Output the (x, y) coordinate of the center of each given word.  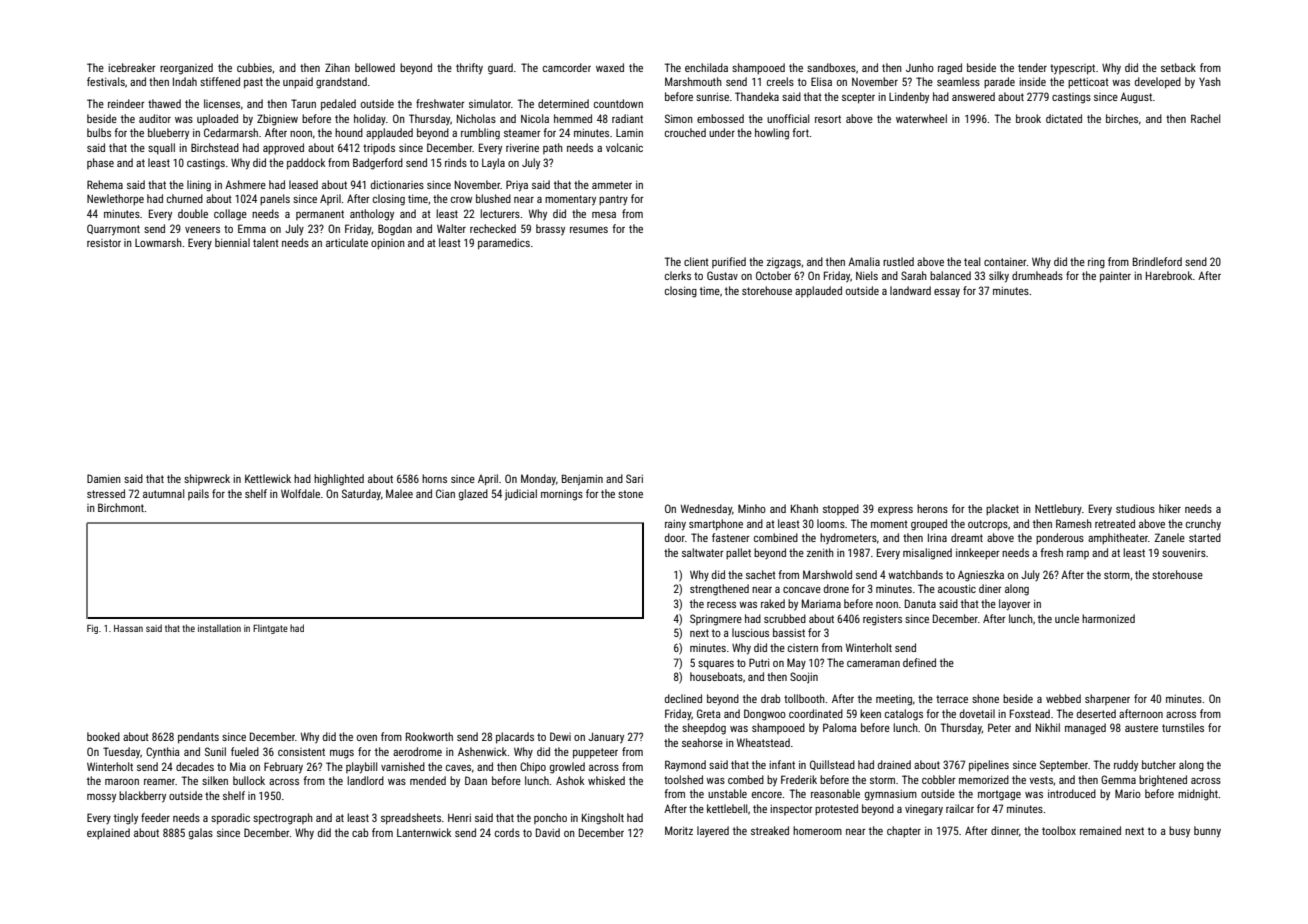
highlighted (339, 480)
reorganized (186, 69)
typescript (1072, 69)
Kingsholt (603, 819)
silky (999, 277)
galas (201, 834)
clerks (678, 275)
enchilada (706, 67)
